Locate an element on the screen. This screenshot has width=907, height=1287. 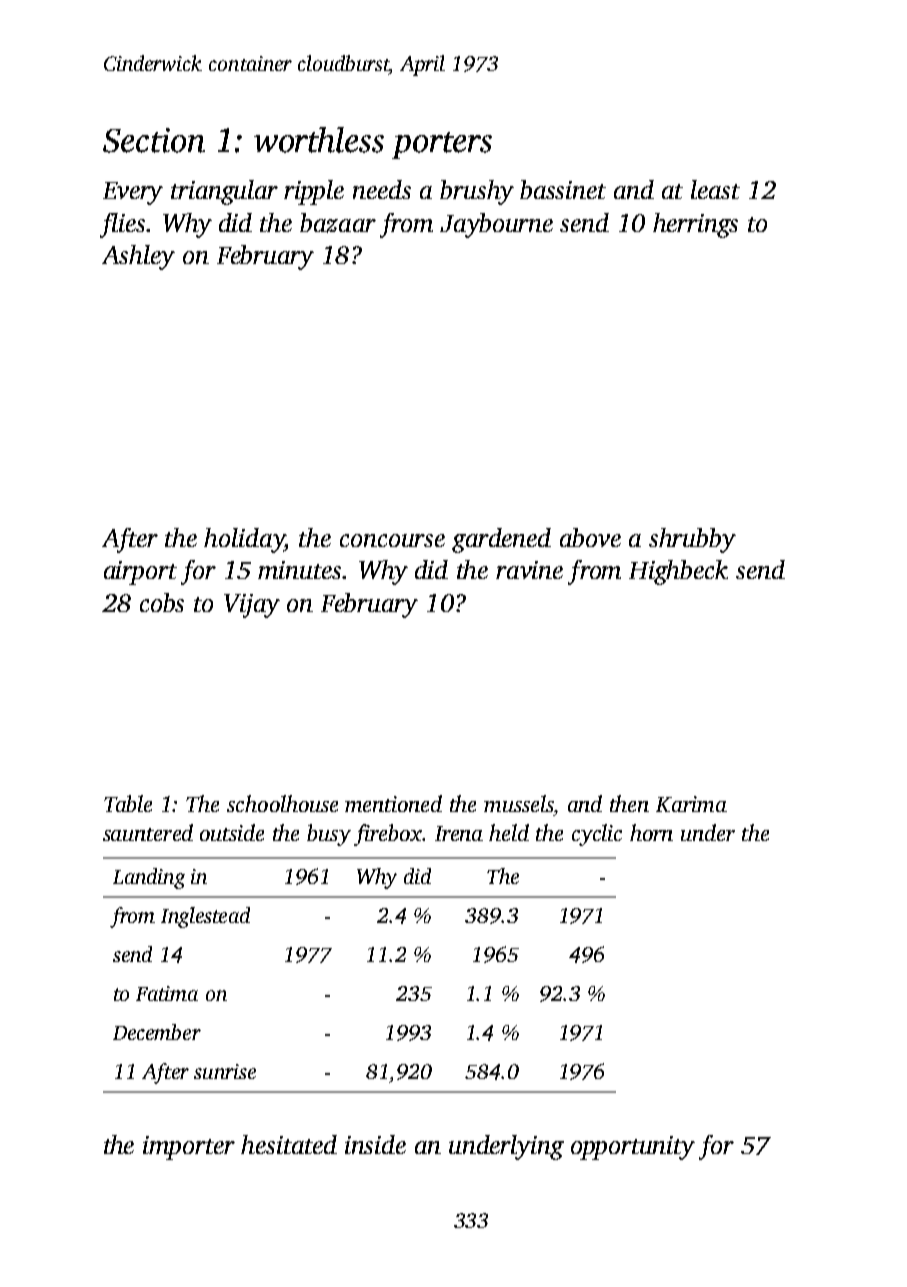
gardened is located at coordinates (501, 540).
